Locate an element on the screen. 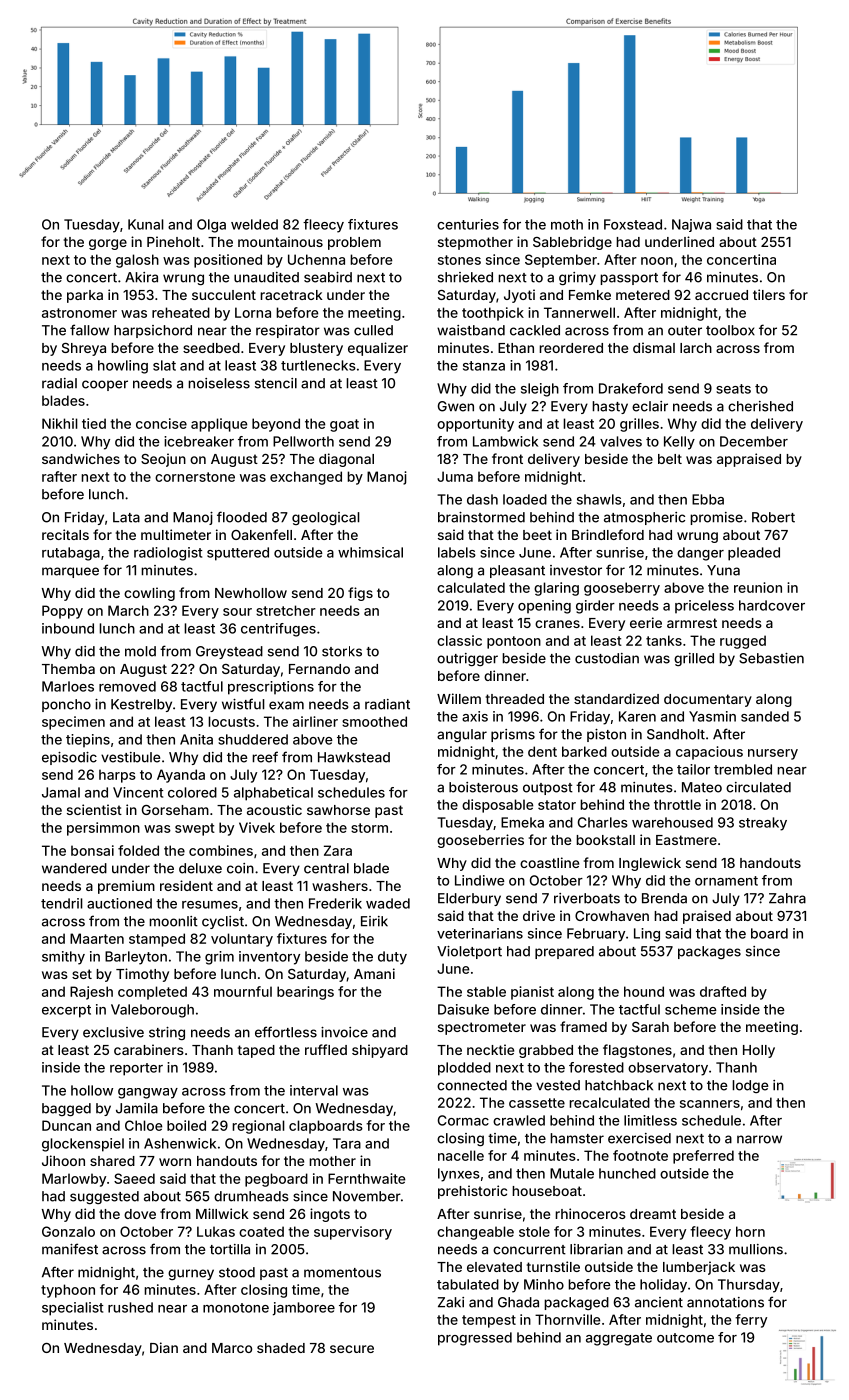  Jamal is located at coordinates (61, 792).
